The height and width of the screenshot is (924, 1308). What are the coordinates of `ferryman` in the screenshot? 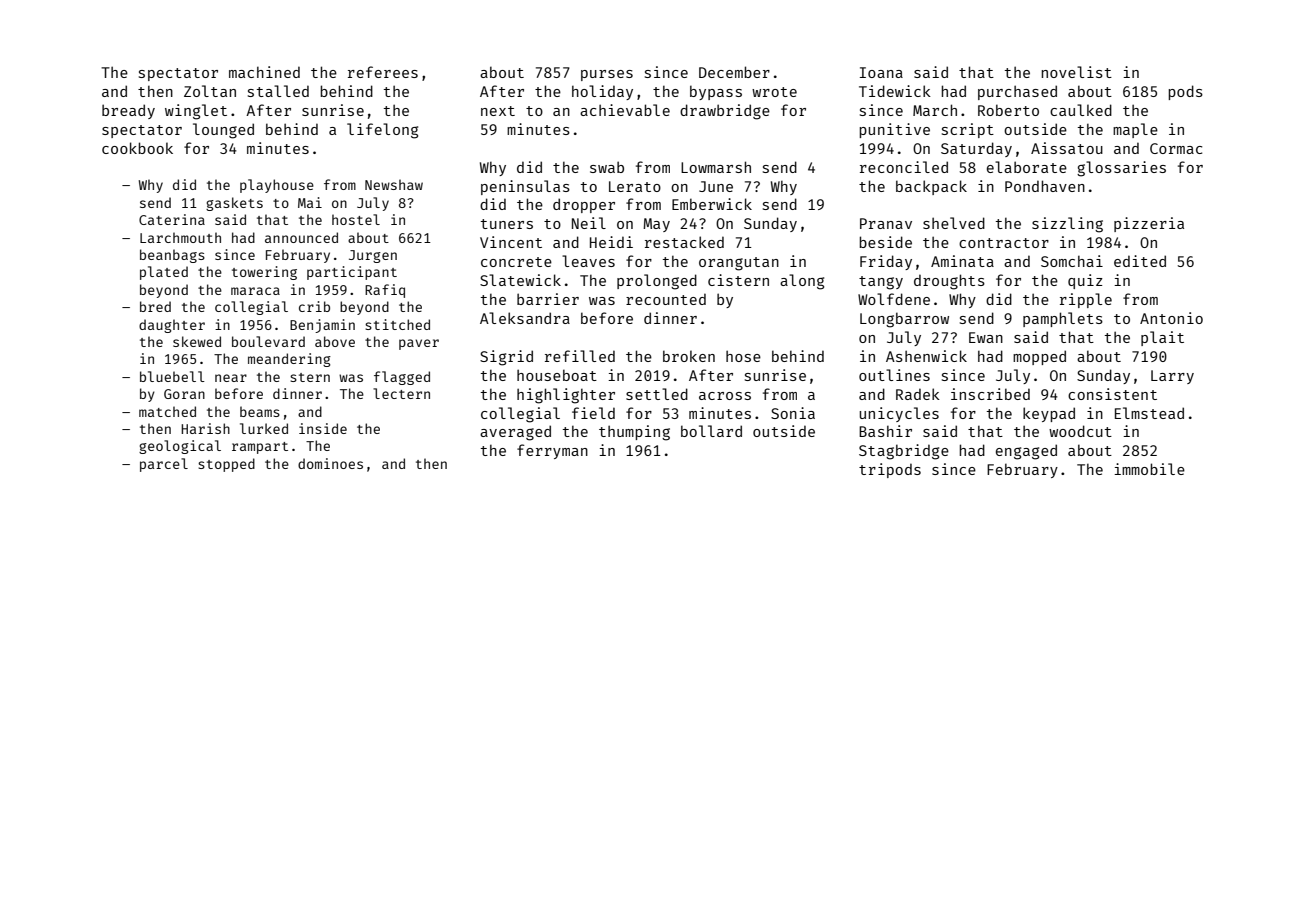 It's located at (552, 451).
